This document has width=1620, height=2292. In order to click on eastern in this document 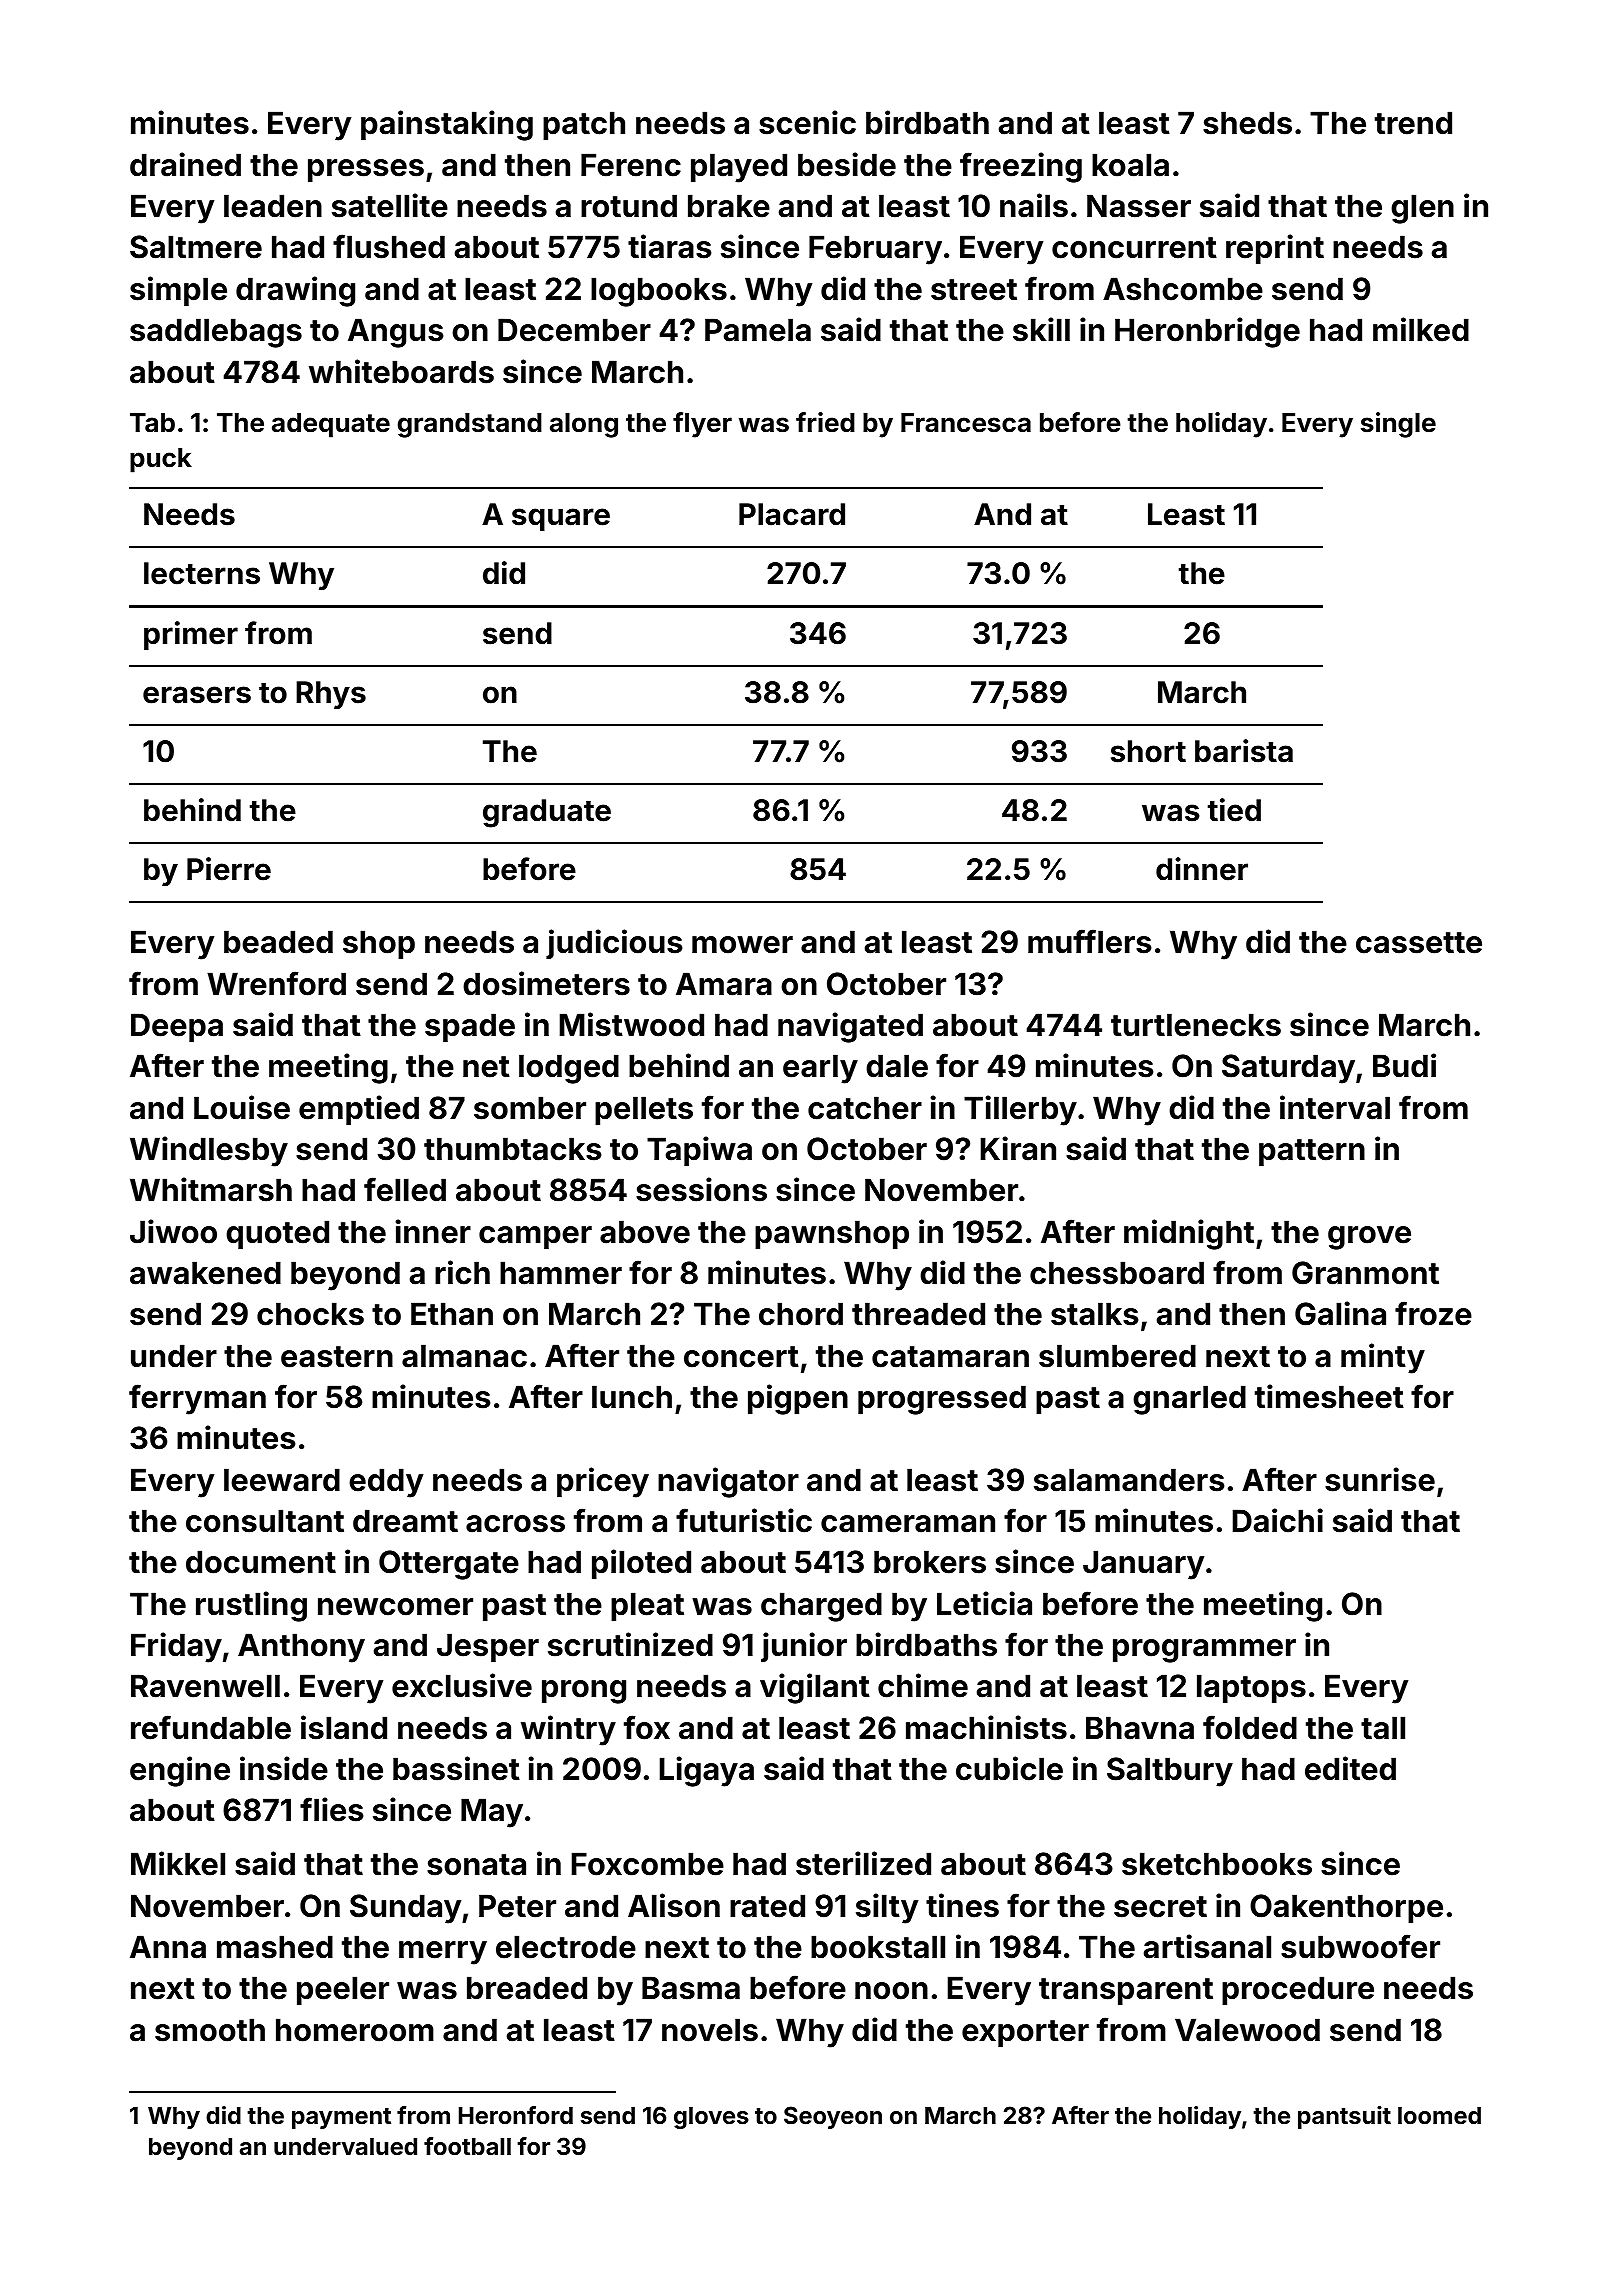, I will do `click(337, 1357)`.
